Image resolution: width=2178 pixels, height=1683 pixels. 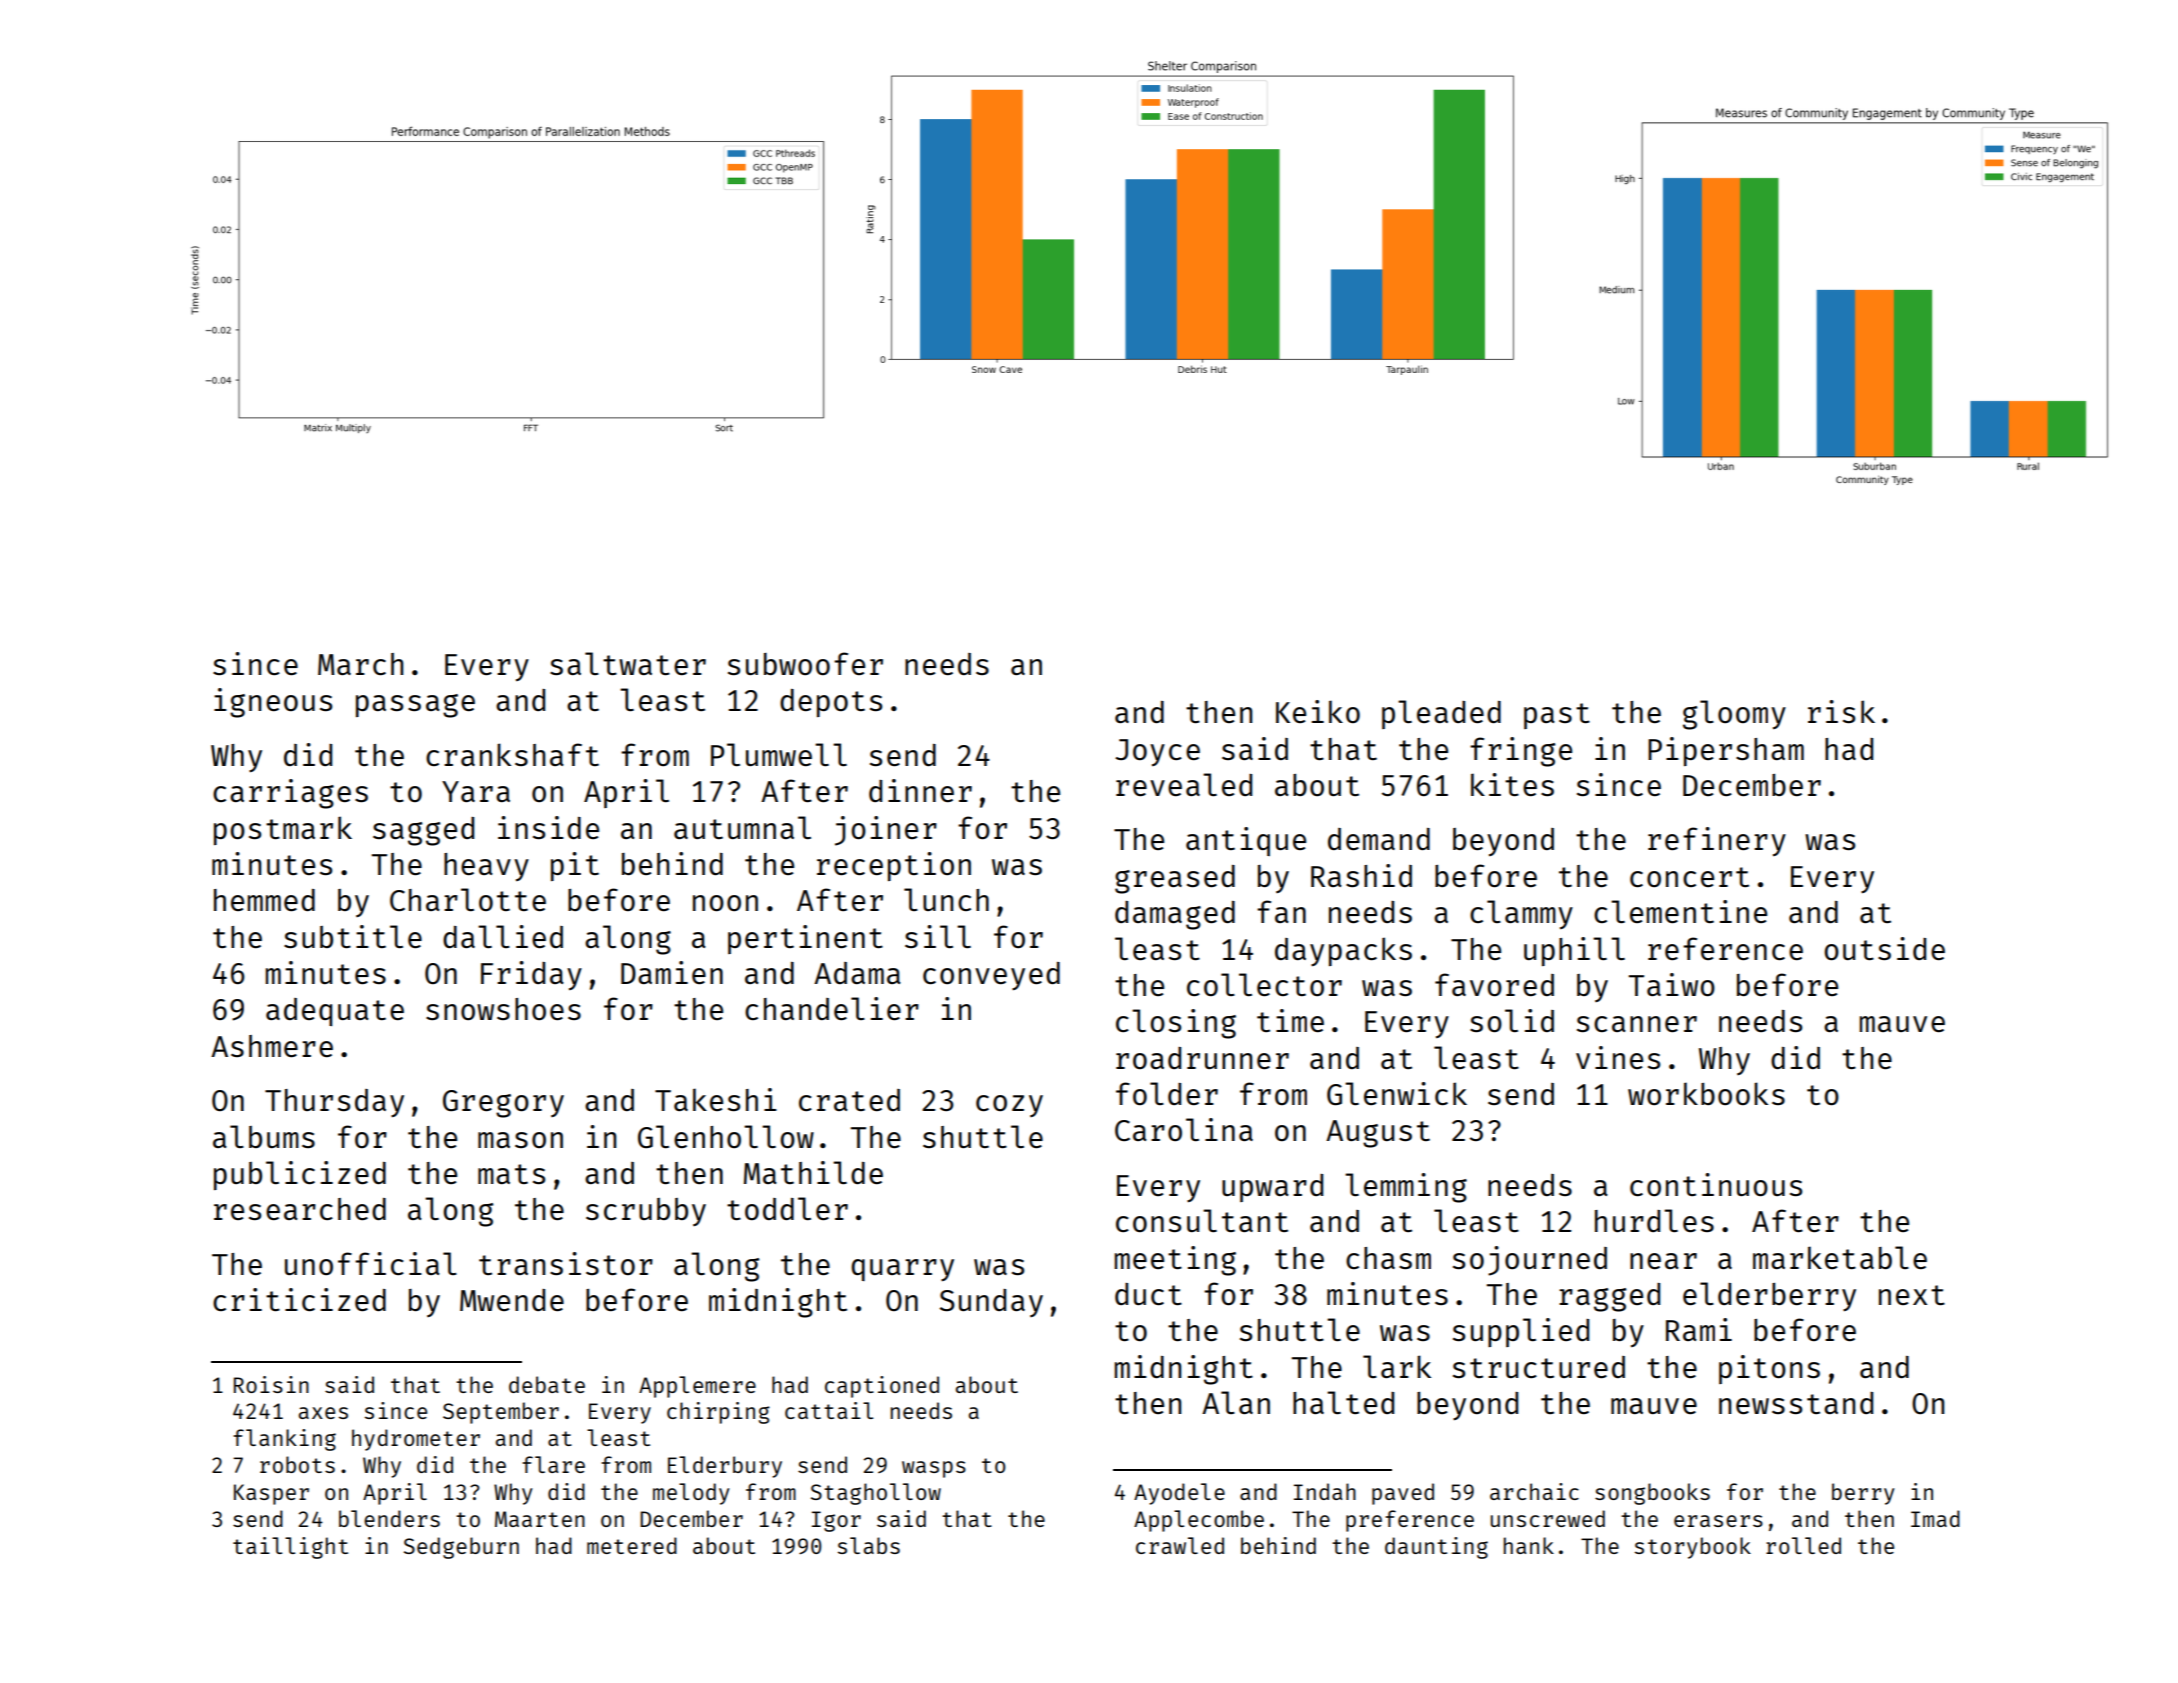 I want to click on outside, so click(x=1884, y=949).
